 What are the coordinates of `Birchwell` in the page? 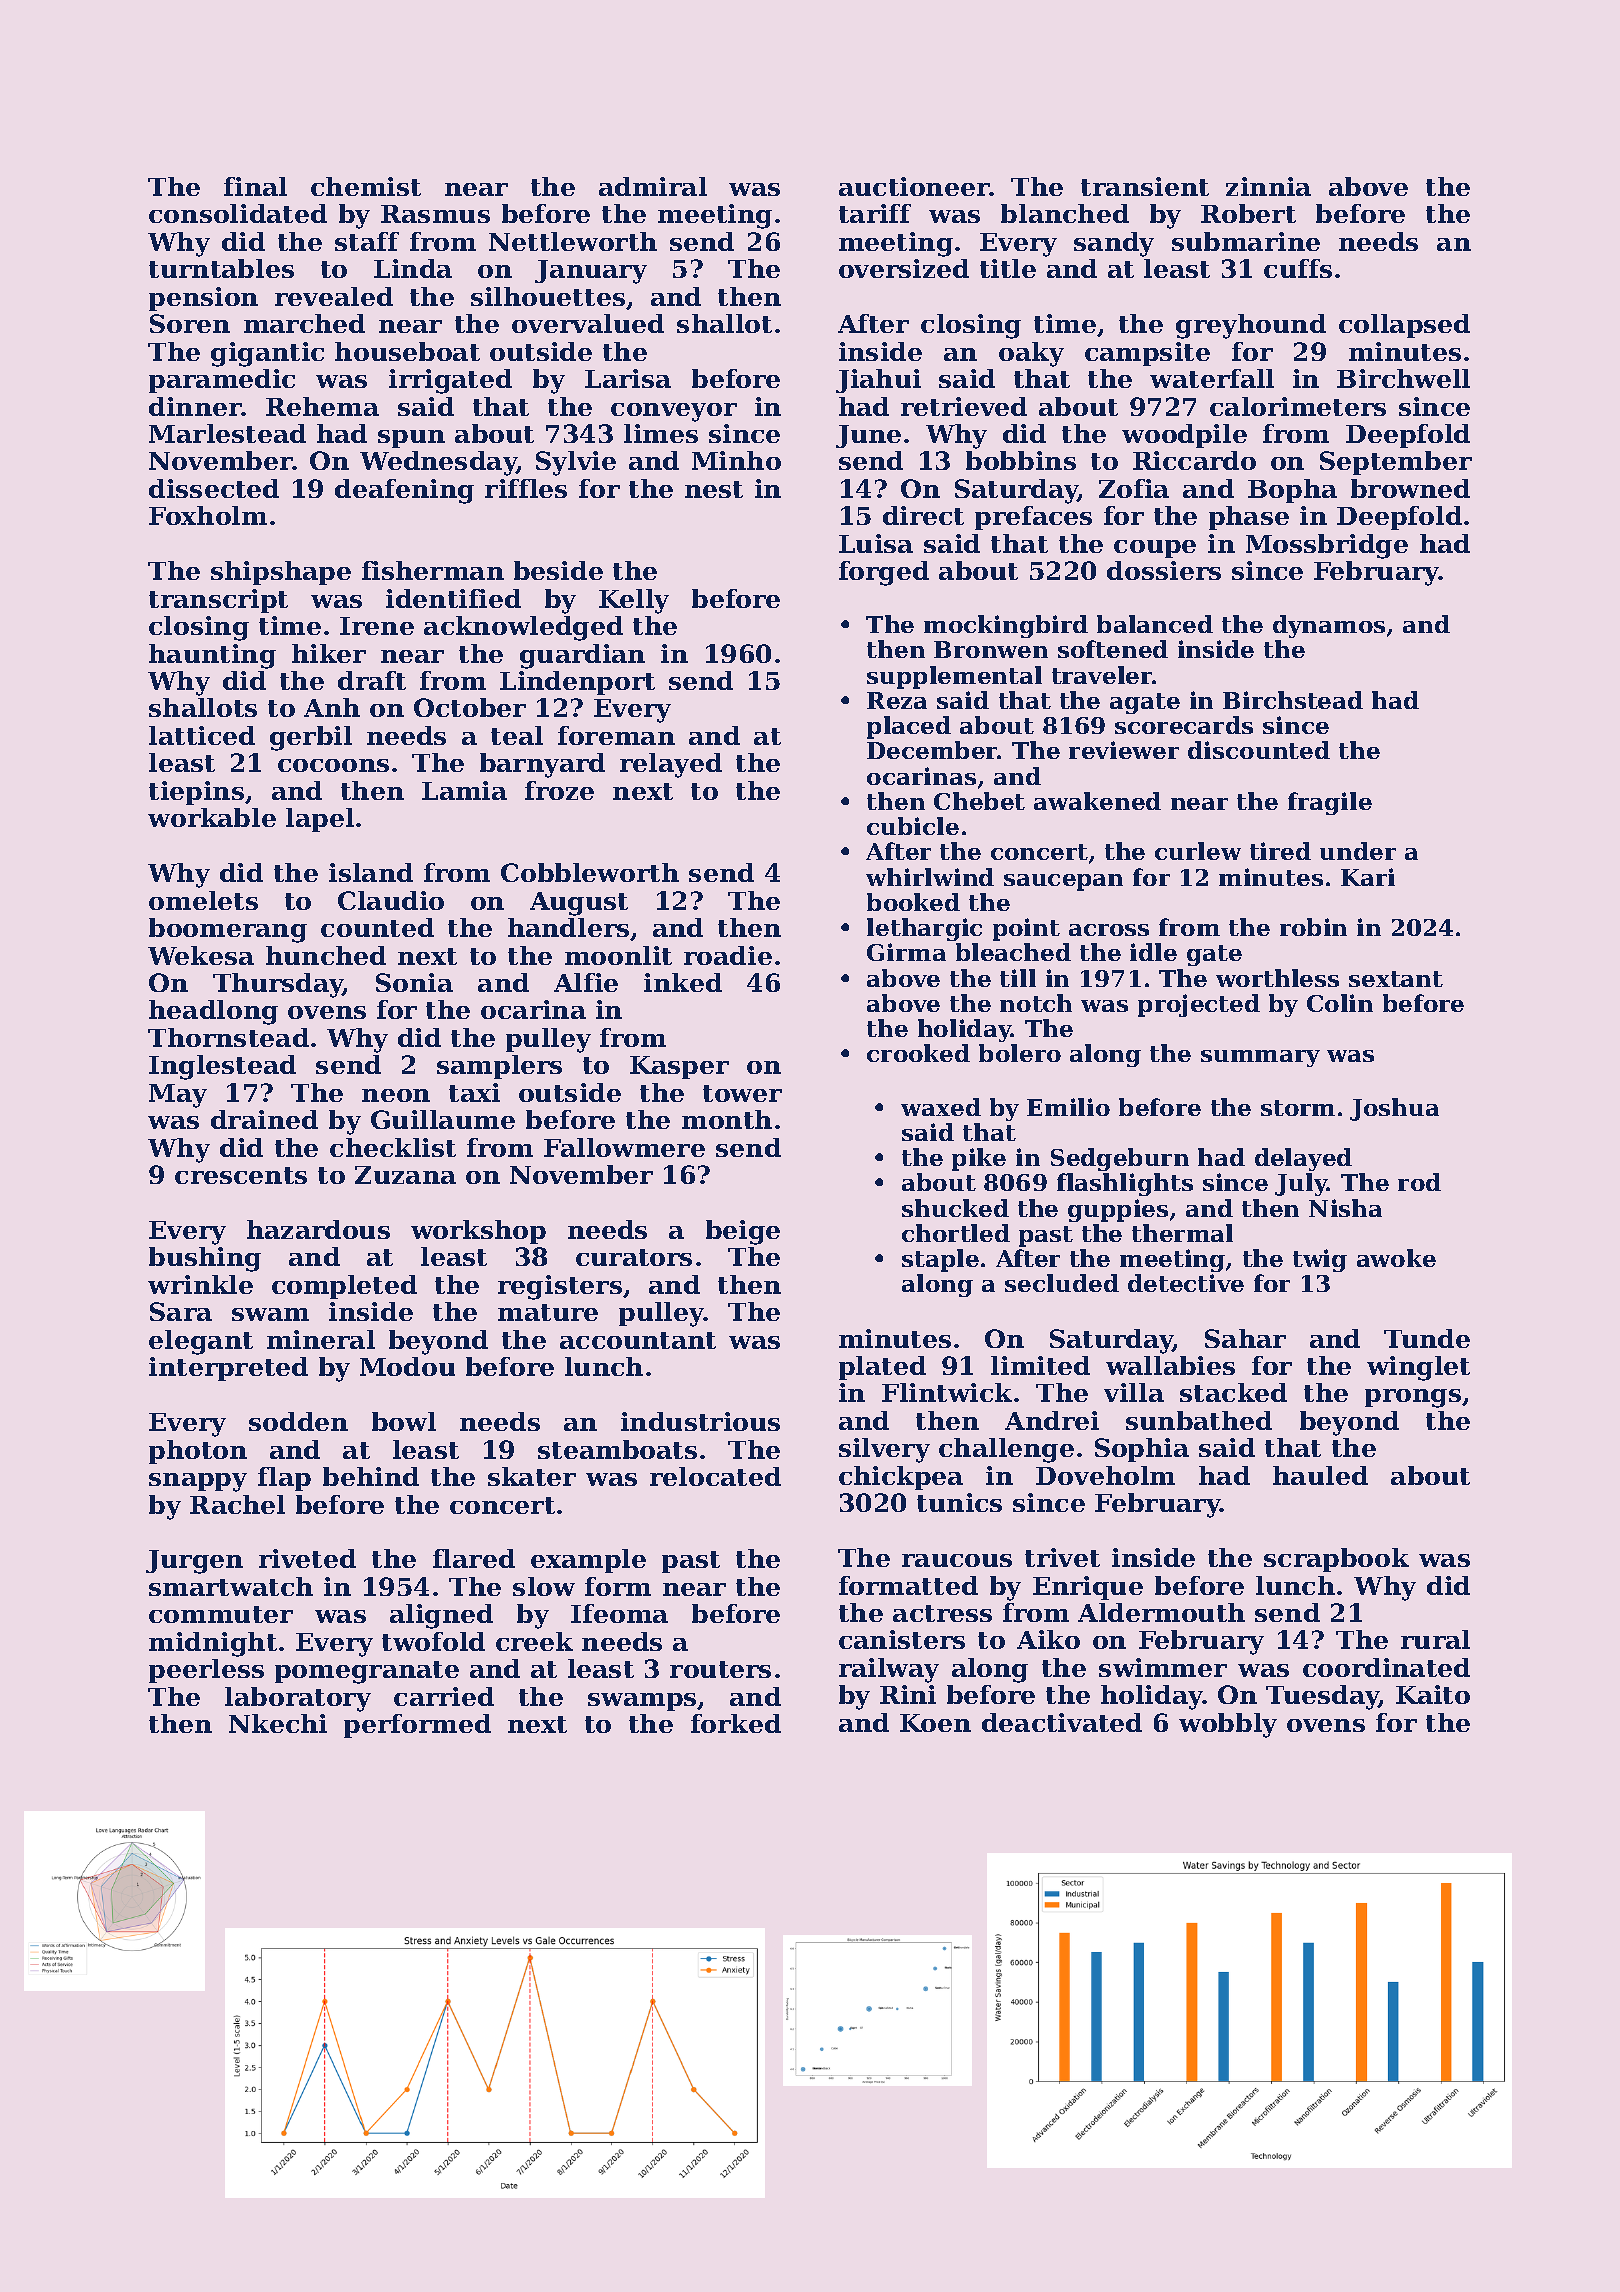 It's located at (1403, 378).
